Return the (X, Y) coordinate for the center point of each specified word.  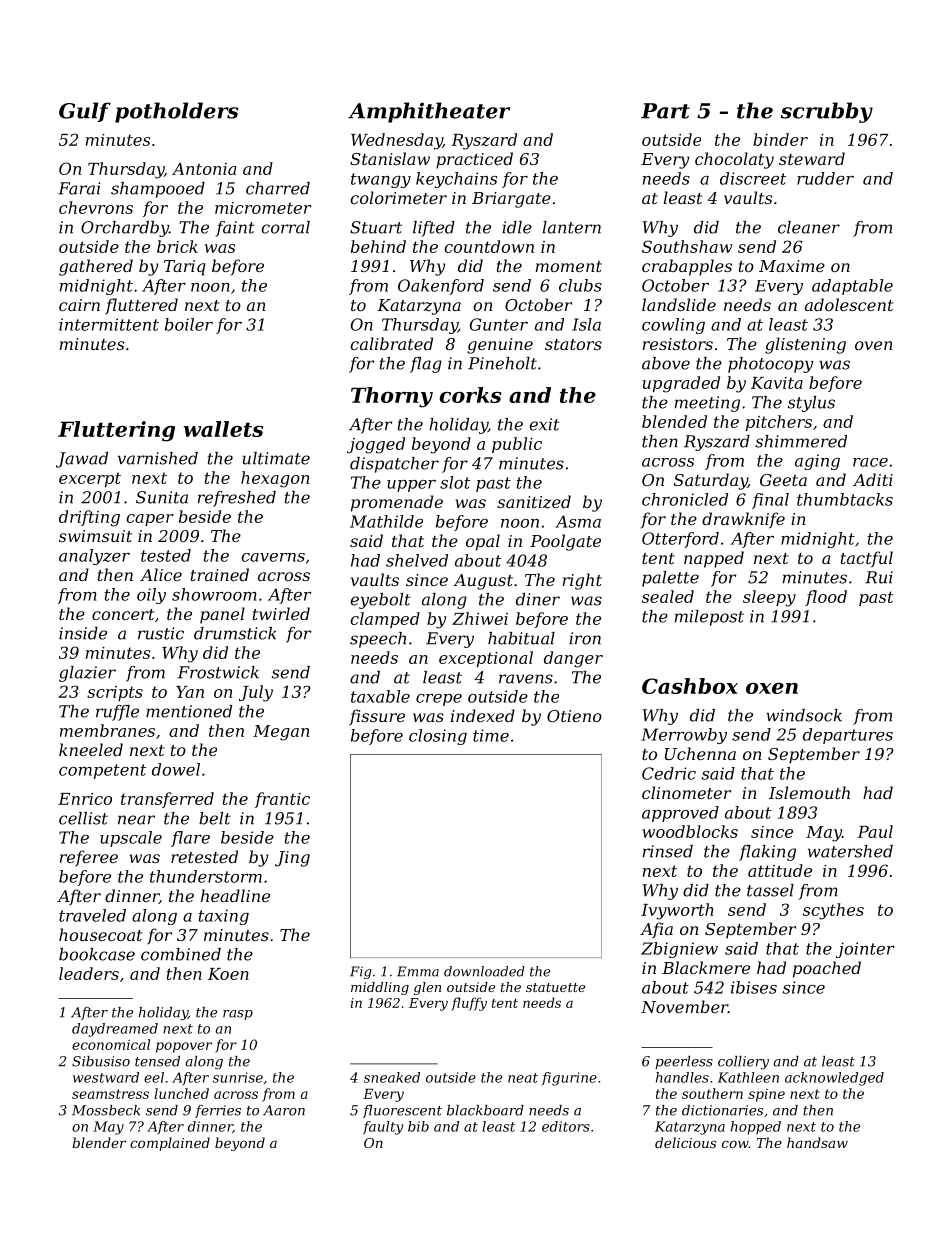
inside (83, 633)
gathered (96, 267)
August (483, 582)
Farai (79, 188)
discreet (753, 178)
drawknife (743, 520)
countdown (489, 246)
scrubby (827, 112)
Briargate (511, 200)
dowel (176, 769)
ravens (526, 679)
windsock (804, 715)
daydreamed (115, 1030)
